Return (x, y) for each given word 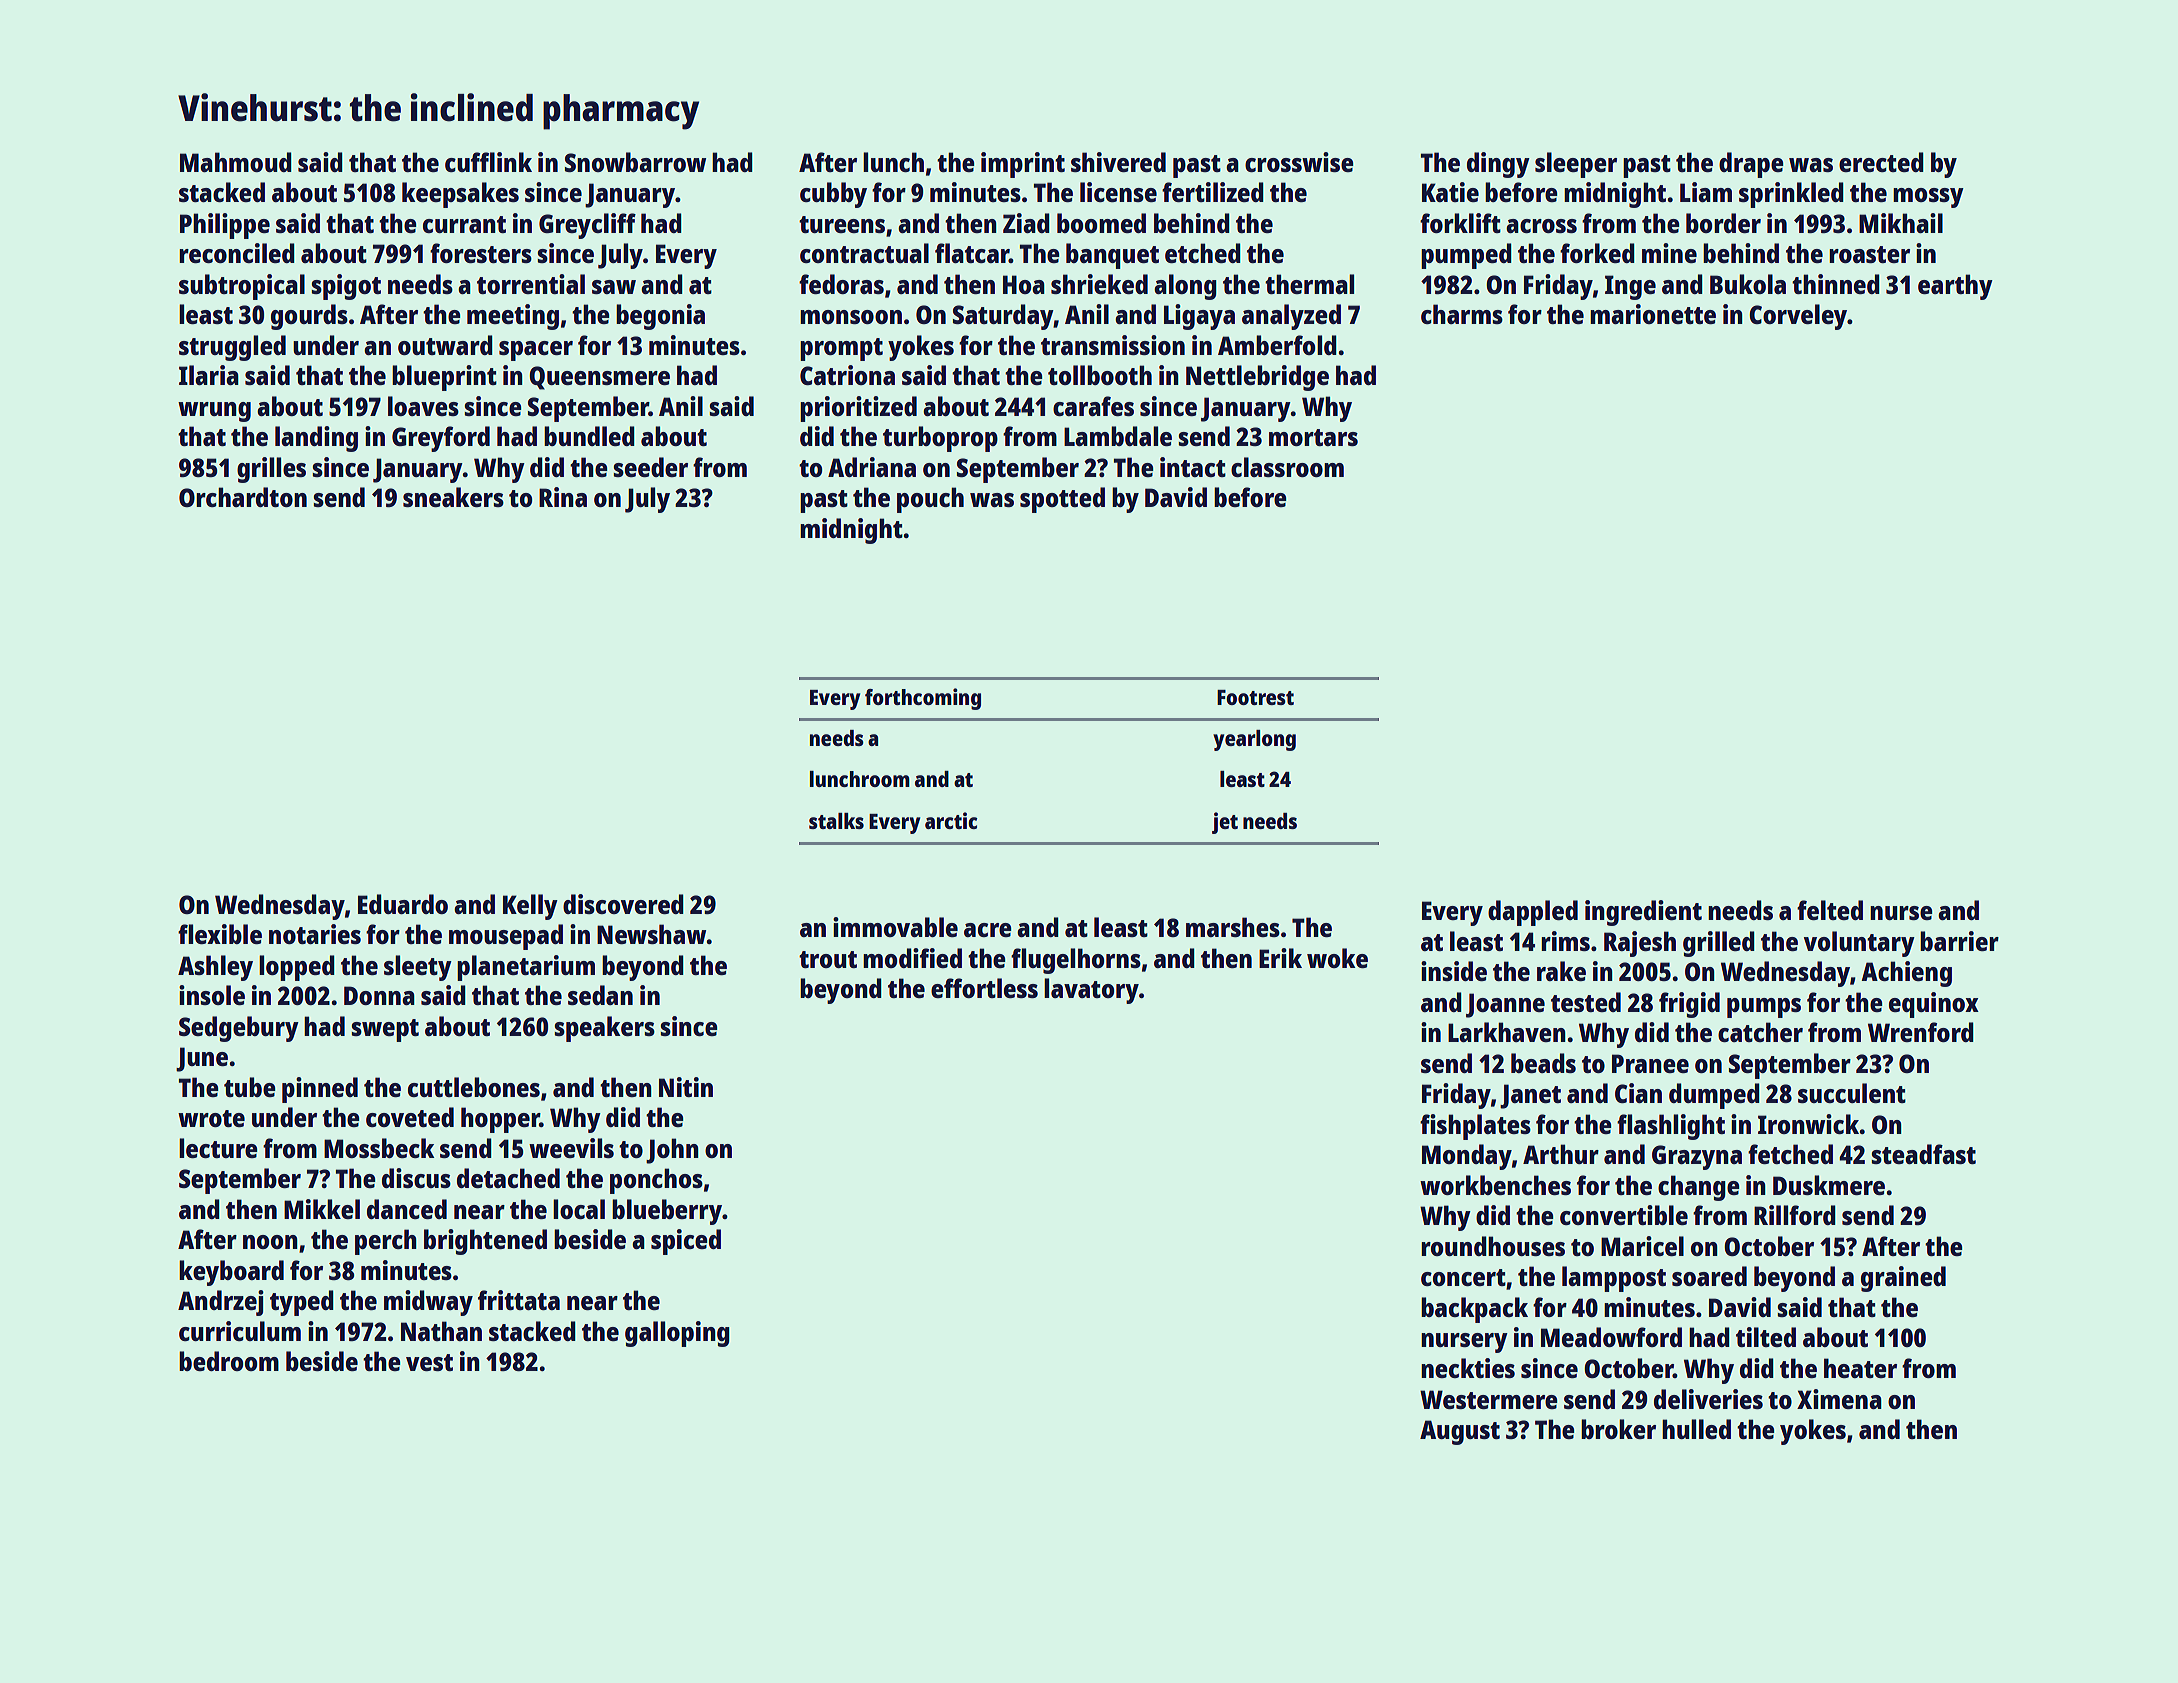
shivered (1118, 162)
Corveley (1798, 317)
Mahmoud (236, 162)
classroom (1287, 467)
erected (1881, 162)
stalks (836, 821)
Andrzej (221, 1303)
